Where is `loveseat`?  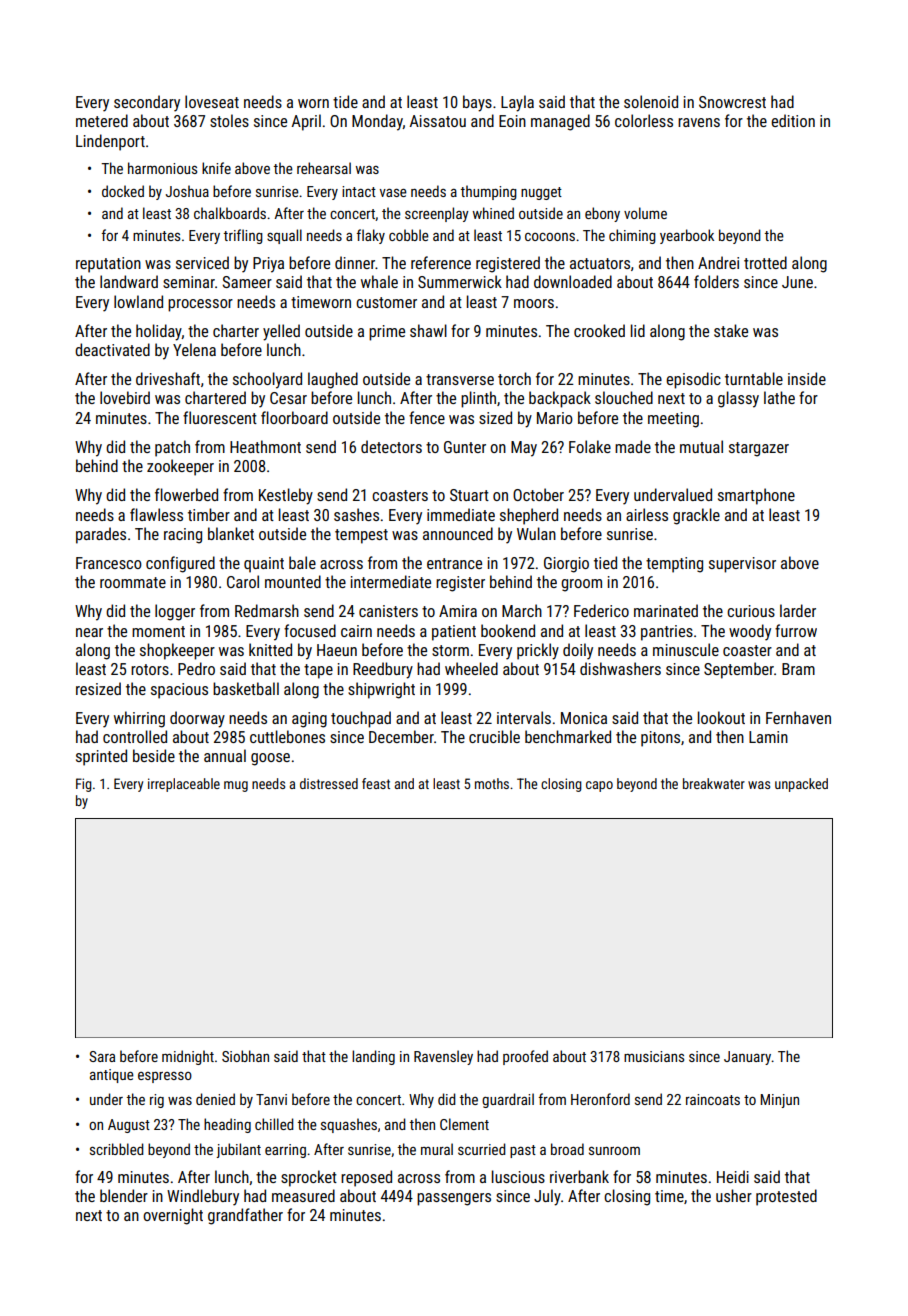
loveseat is located at coordinates (212, 101).
